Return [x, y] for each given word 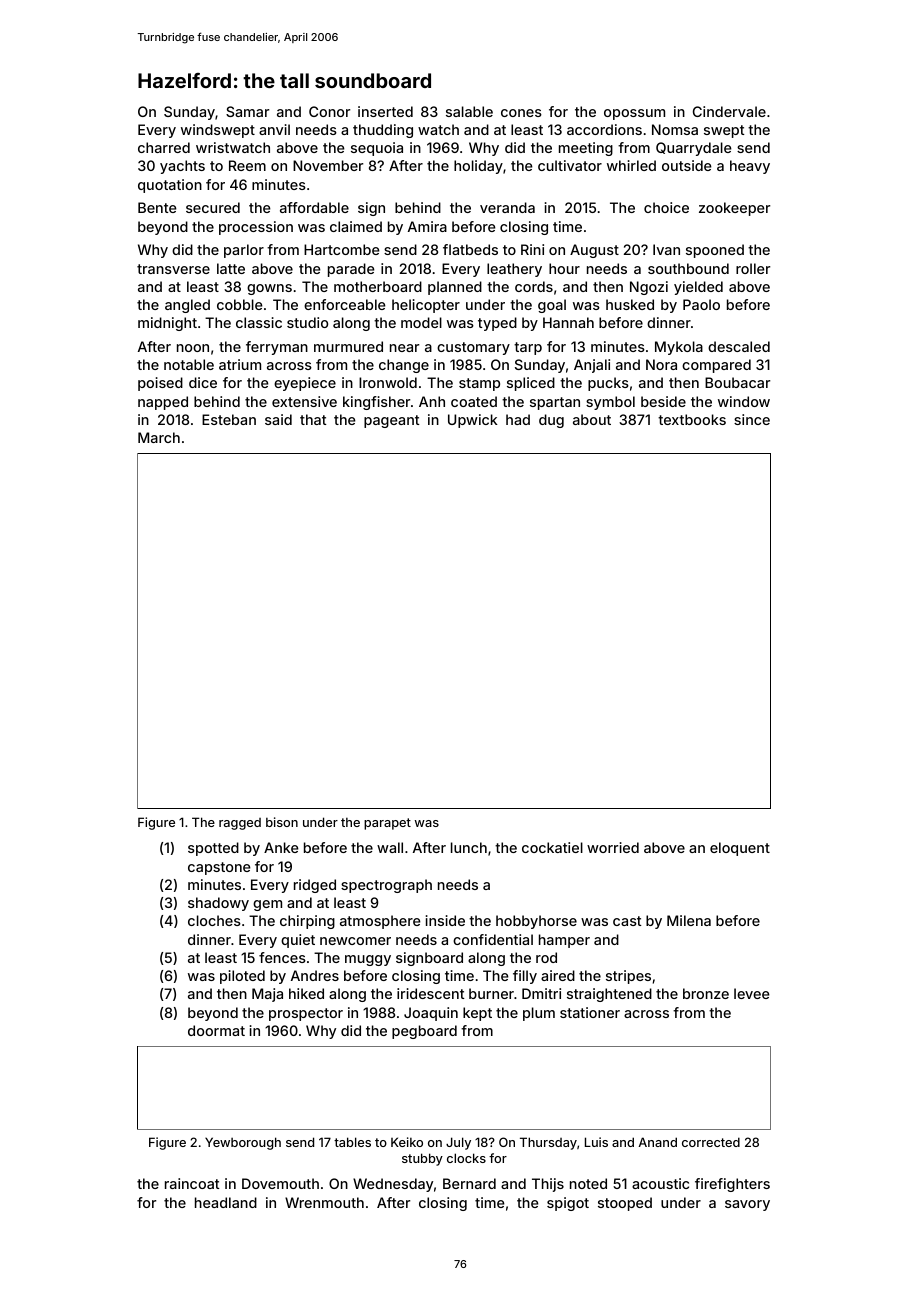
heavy [750, 167]
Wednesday [393, 1185]
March [159, 437]
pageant [391, 421]
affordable [314, 207]
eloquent [740, 849]
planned [455, 288]
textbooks [692, 419]
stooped [625, 1204]
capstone [219, 868]
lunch [469, 847]
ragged [240, 824]
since [752, 419]
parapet [387, 824]
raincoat [192, 1183]
